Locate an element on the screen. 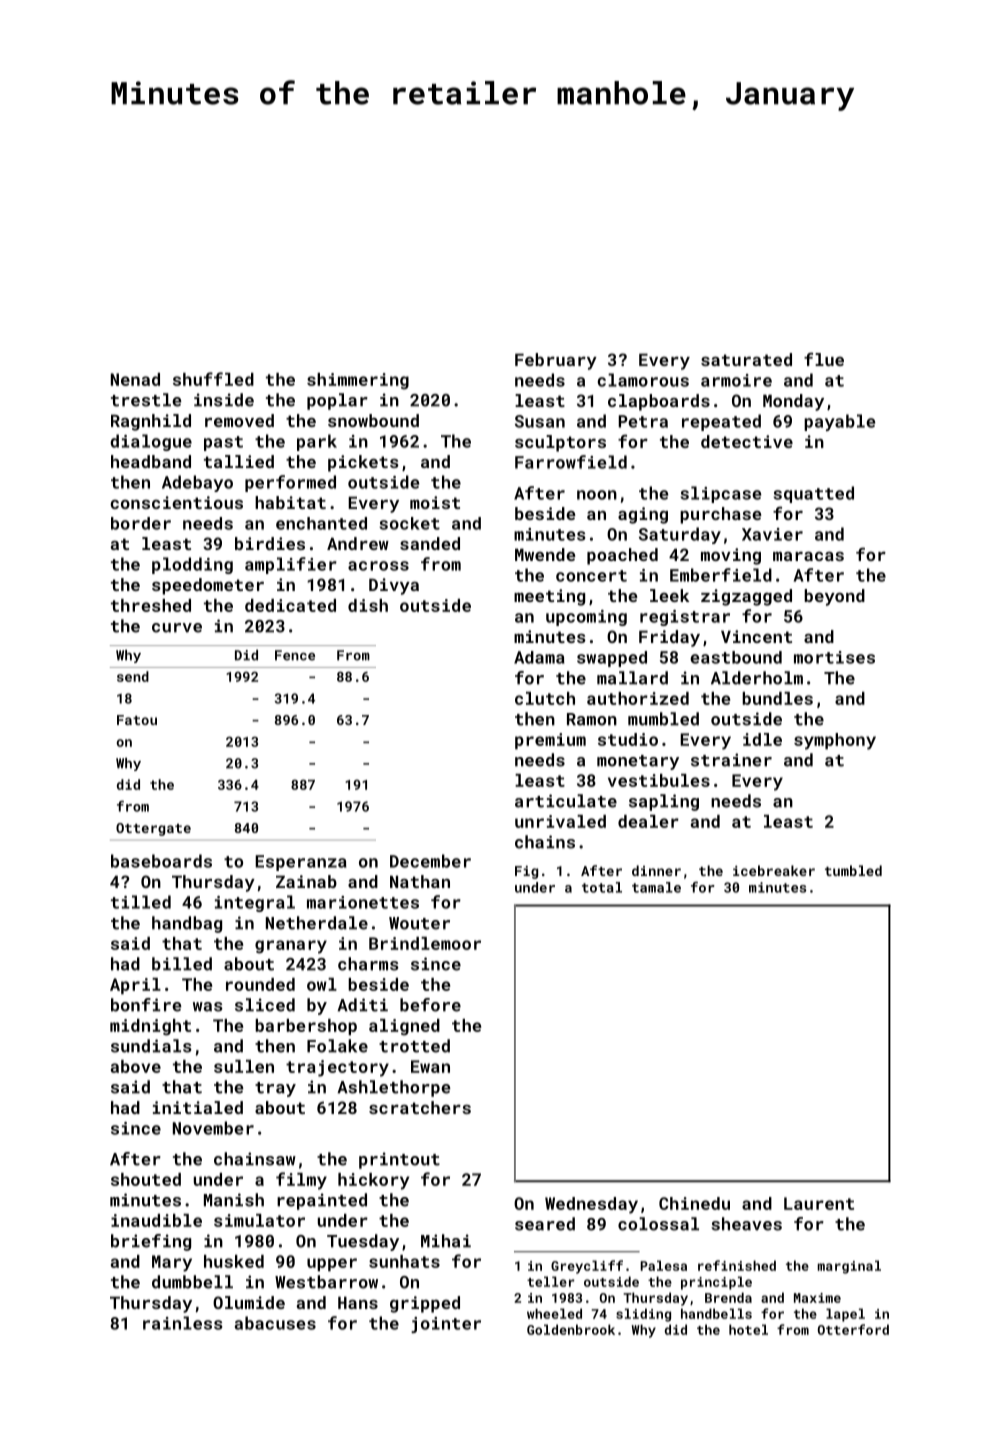 This screenshot has height=1449, width=1000. upcoming is located at coordinates (586, 618).
